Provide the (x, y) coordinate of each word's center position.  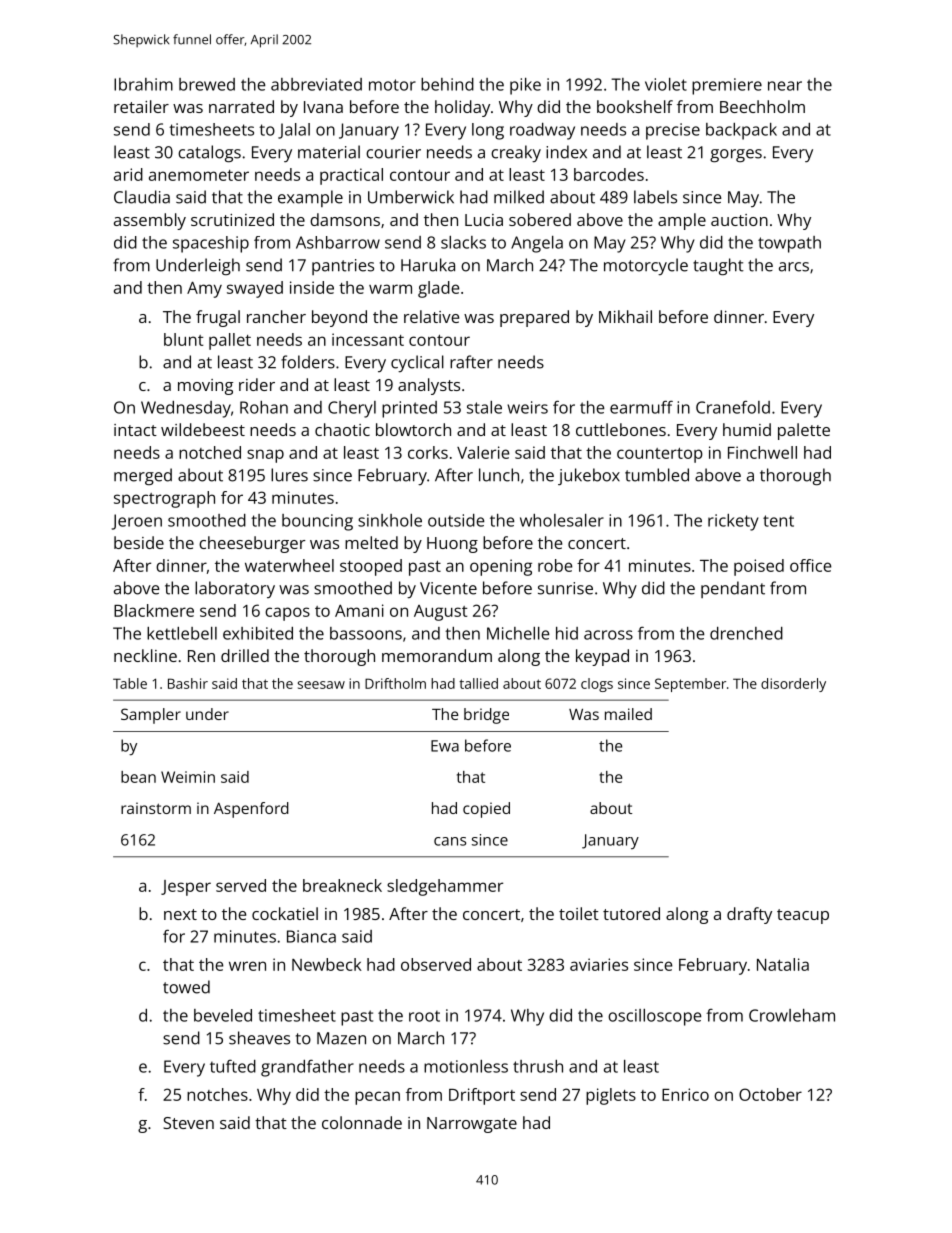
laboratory (235, 589)
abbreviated (316, 84)
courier (393, 152)
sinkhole (390, 520)
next (180, 914)
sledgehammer (445, 887)
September (690, 685)
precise (673, 131)
